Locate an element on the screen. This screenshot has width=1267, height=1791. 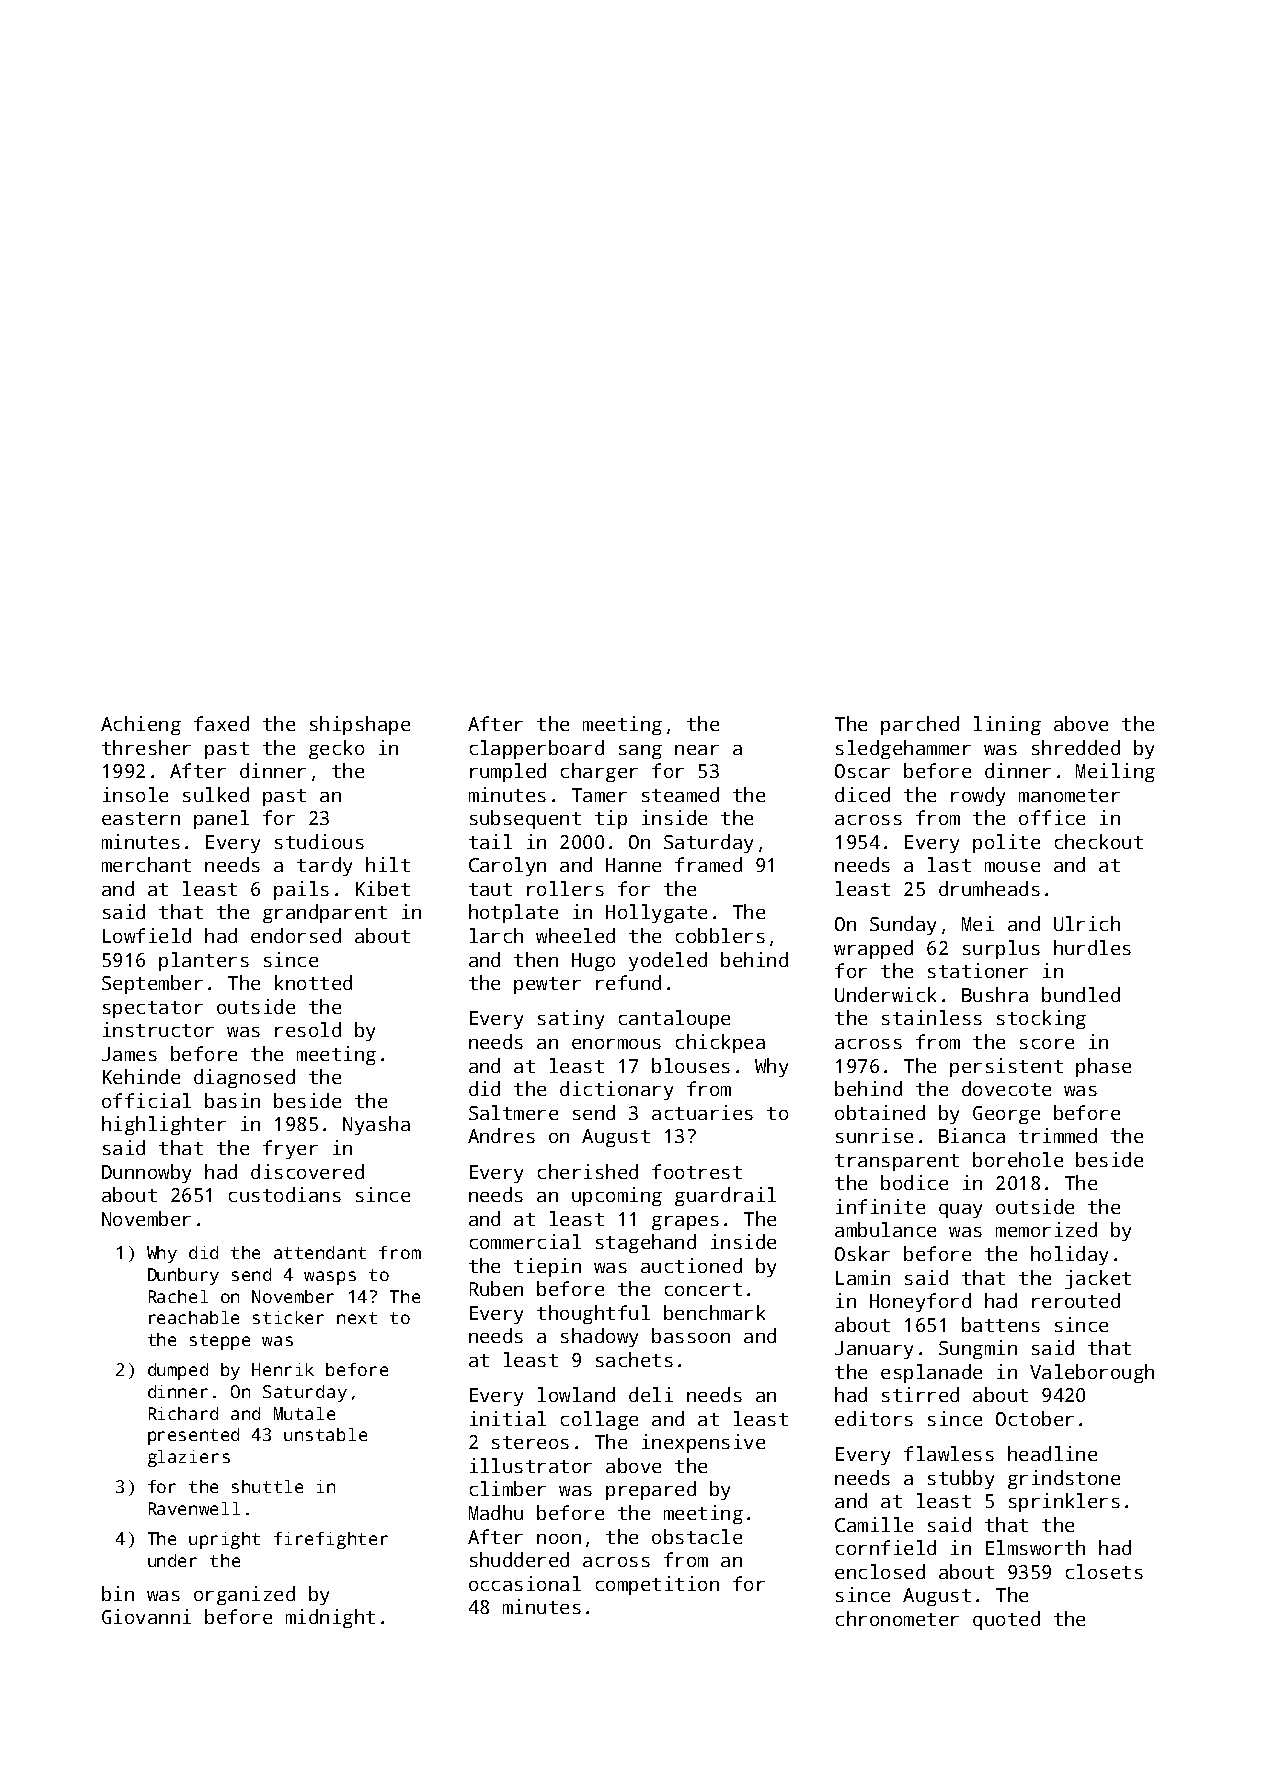
phase is located at coordinates (1103, 1067).
